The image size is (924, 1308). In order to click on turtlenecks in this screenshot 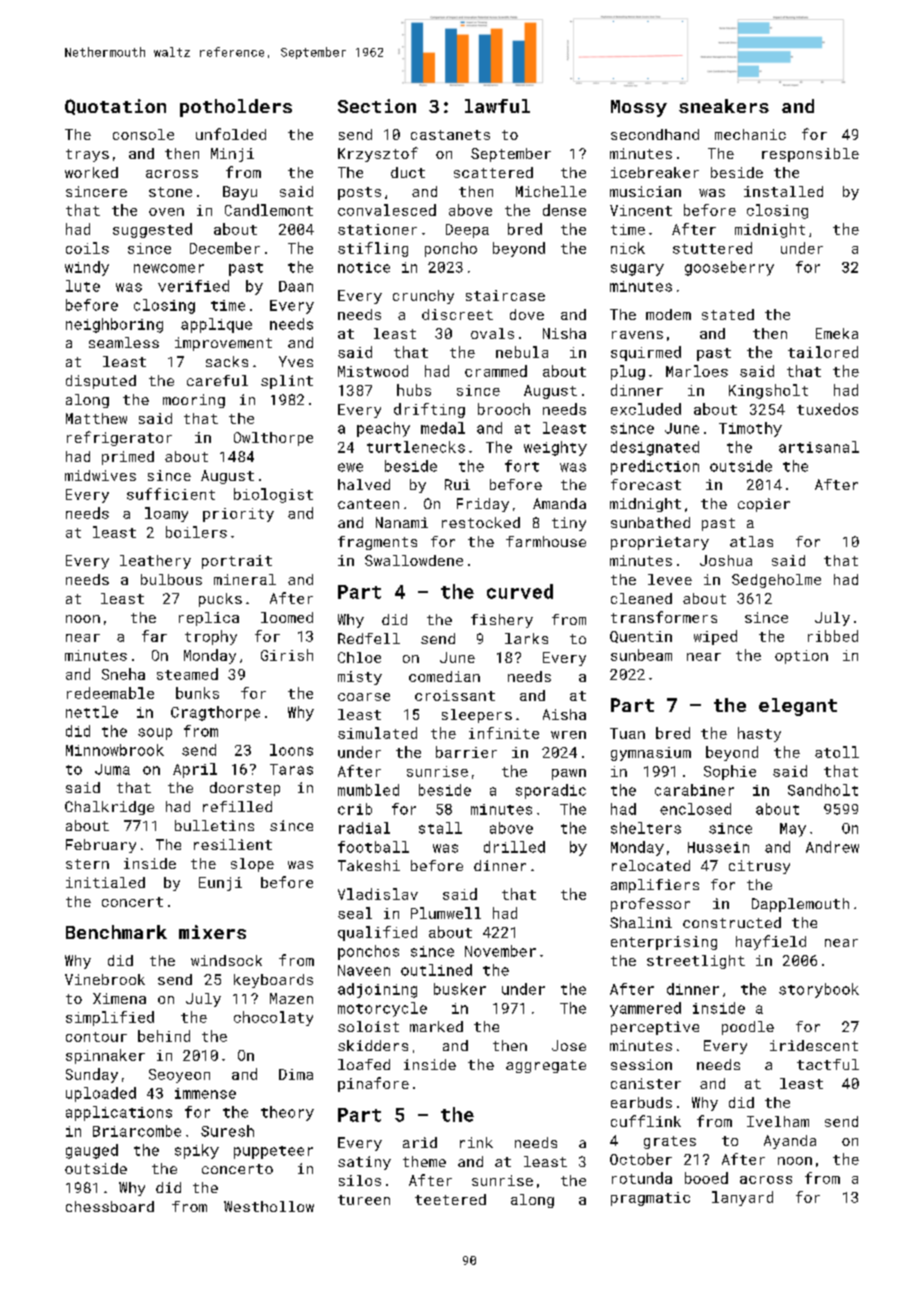, I will do `click(416, 447)`.
